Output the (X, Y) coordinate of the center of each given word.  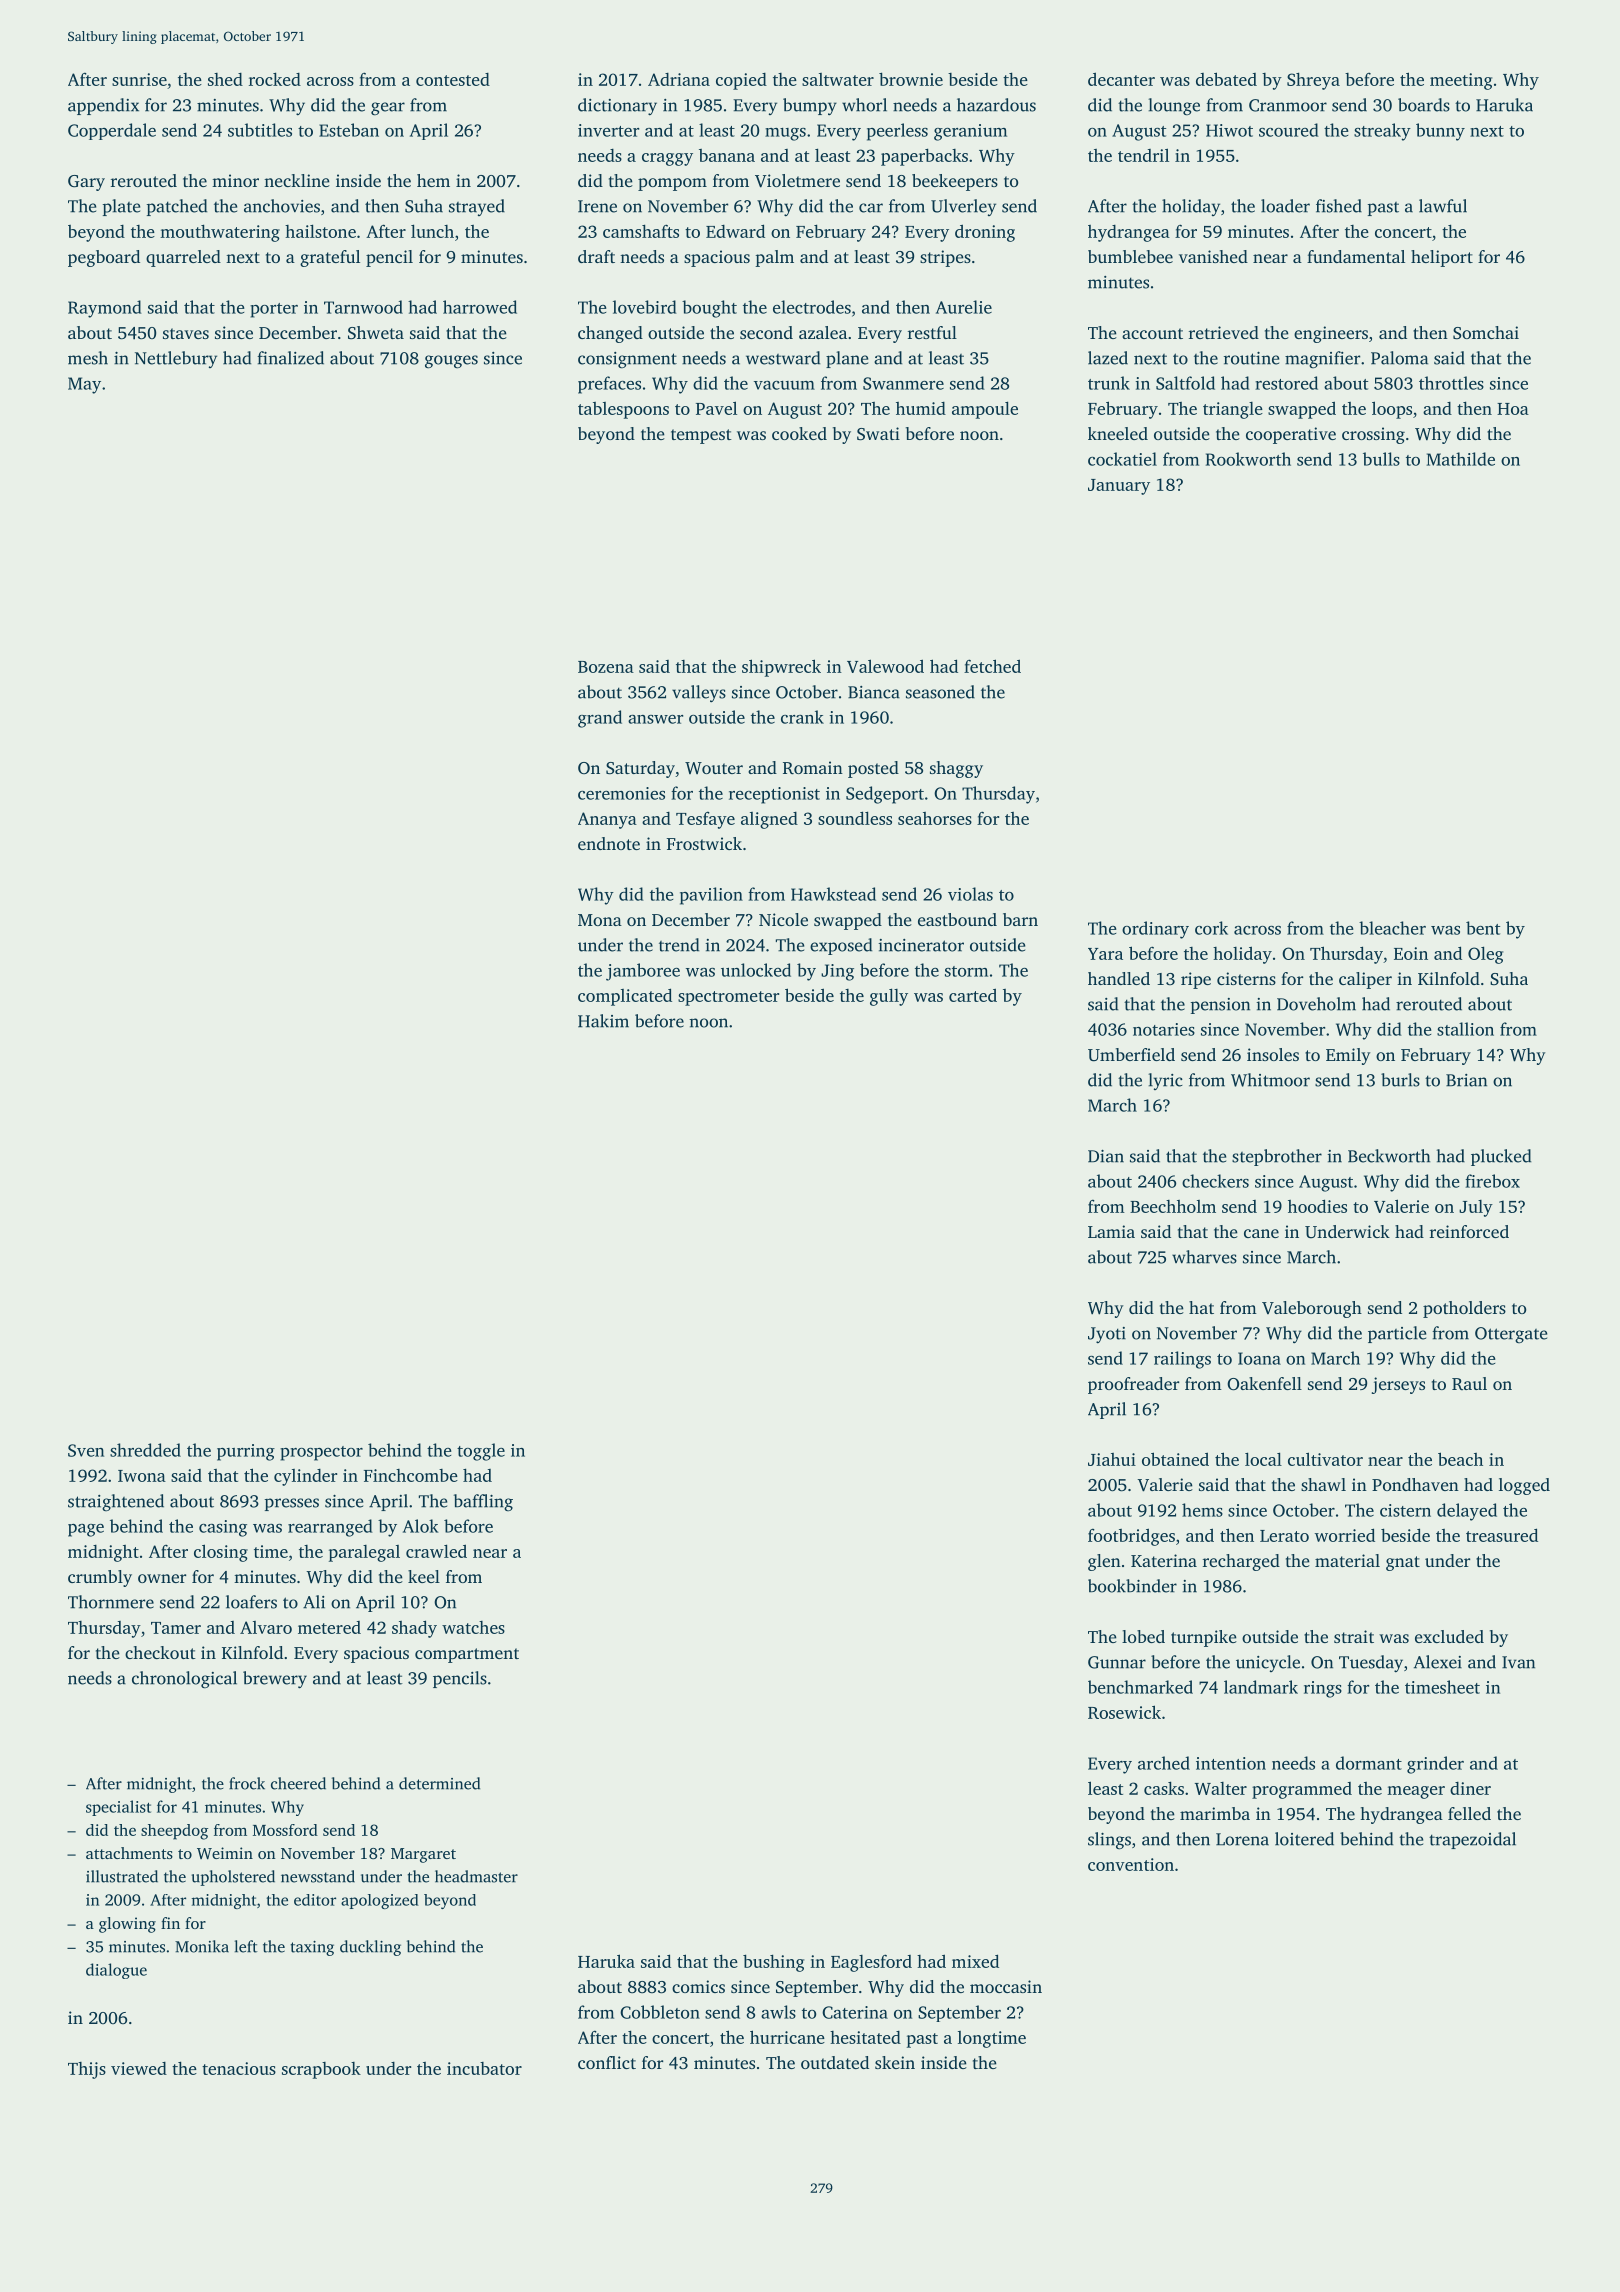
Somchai (1486, 333)
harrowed (480, 307)
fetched (992, 666)
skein (895, 2062)
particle (1397, 1334)
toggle (481, 1452)
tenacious (239, 2068)
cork (1211, 928)
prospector (321, 1453)
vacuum (784, 385)
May (84, 385)
